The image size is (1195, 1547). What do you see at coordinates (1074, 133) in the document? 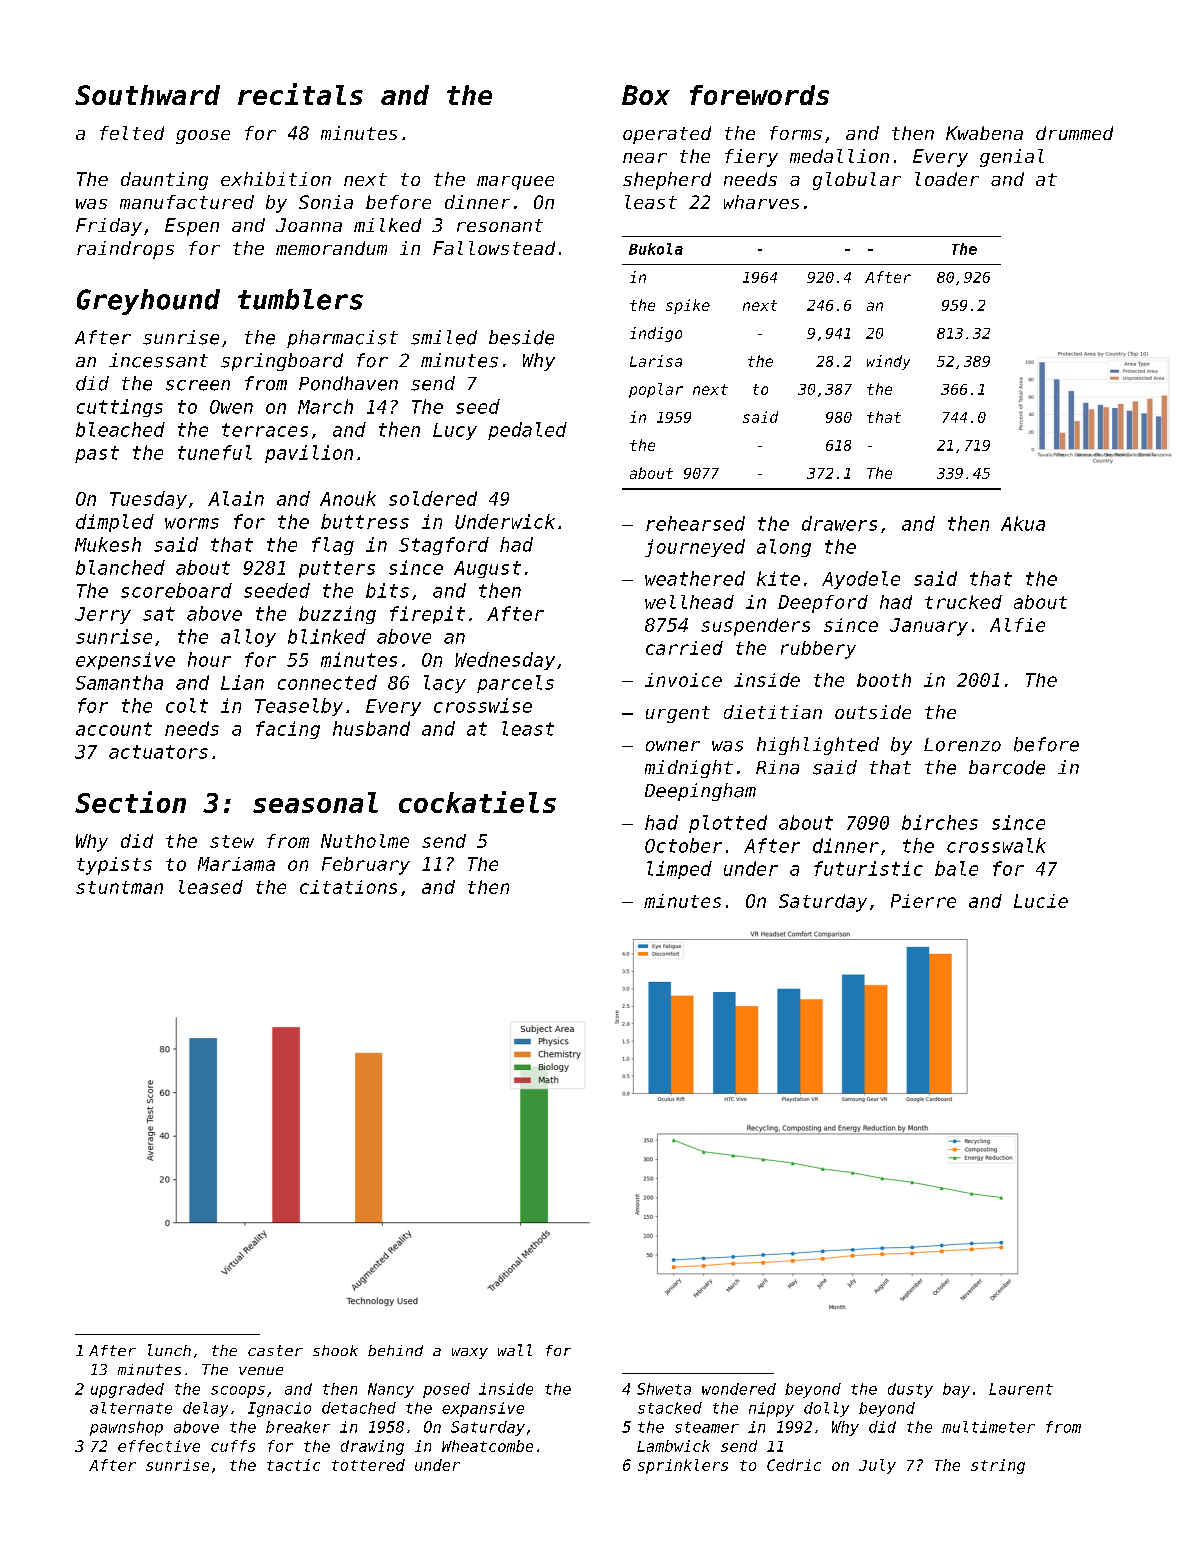
I see `drummed` at bounding box center [1074, 133].
